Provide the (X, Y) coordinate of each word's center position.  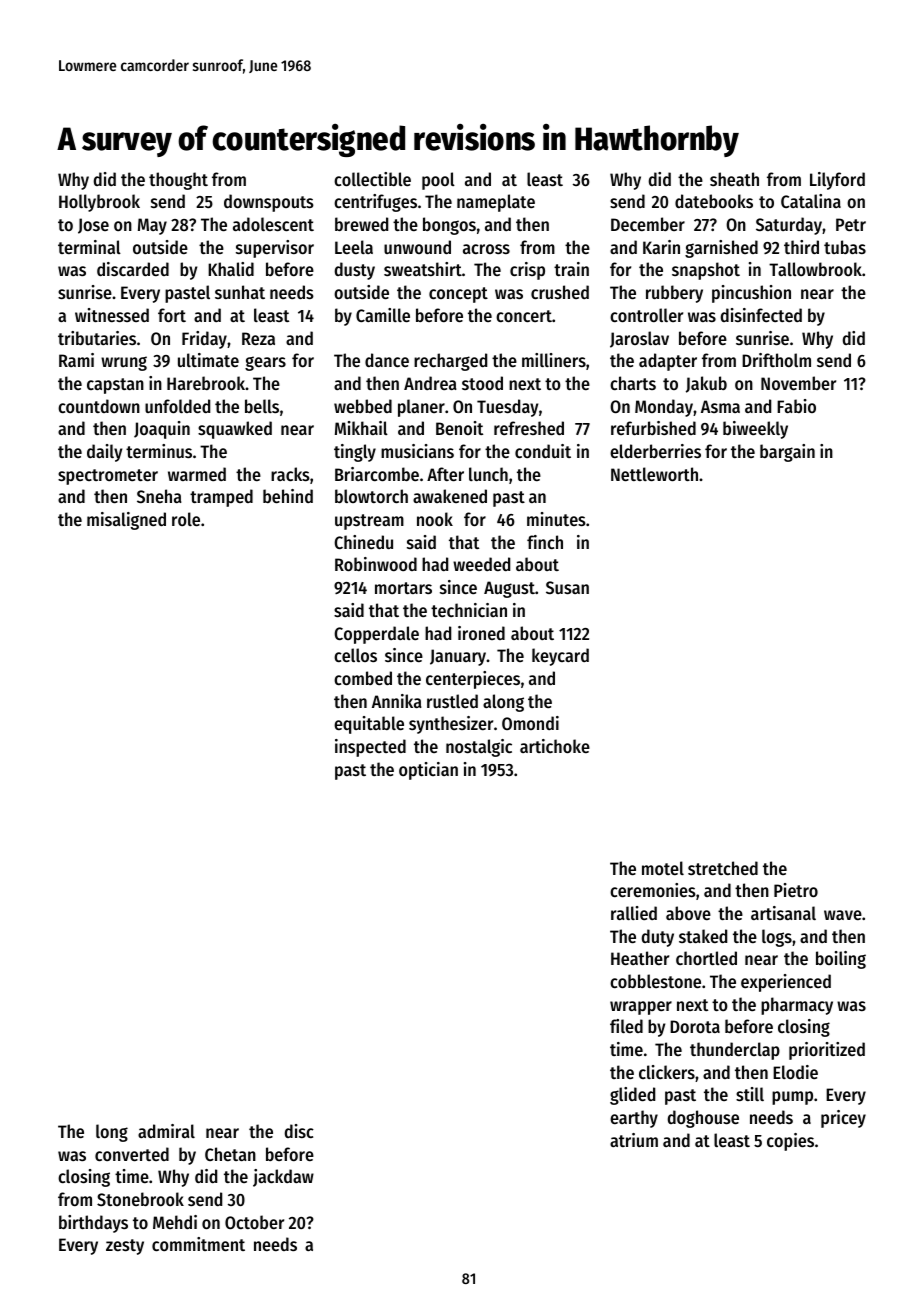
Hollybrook (99, 203)
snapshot (706, 271)
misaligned (126, 521)
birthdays (93, 1224)
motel (663, 868)
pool (438, 181)
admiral (166, 1131)
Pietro (796, 890)
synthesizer (451, 725)
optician (428, 771)
